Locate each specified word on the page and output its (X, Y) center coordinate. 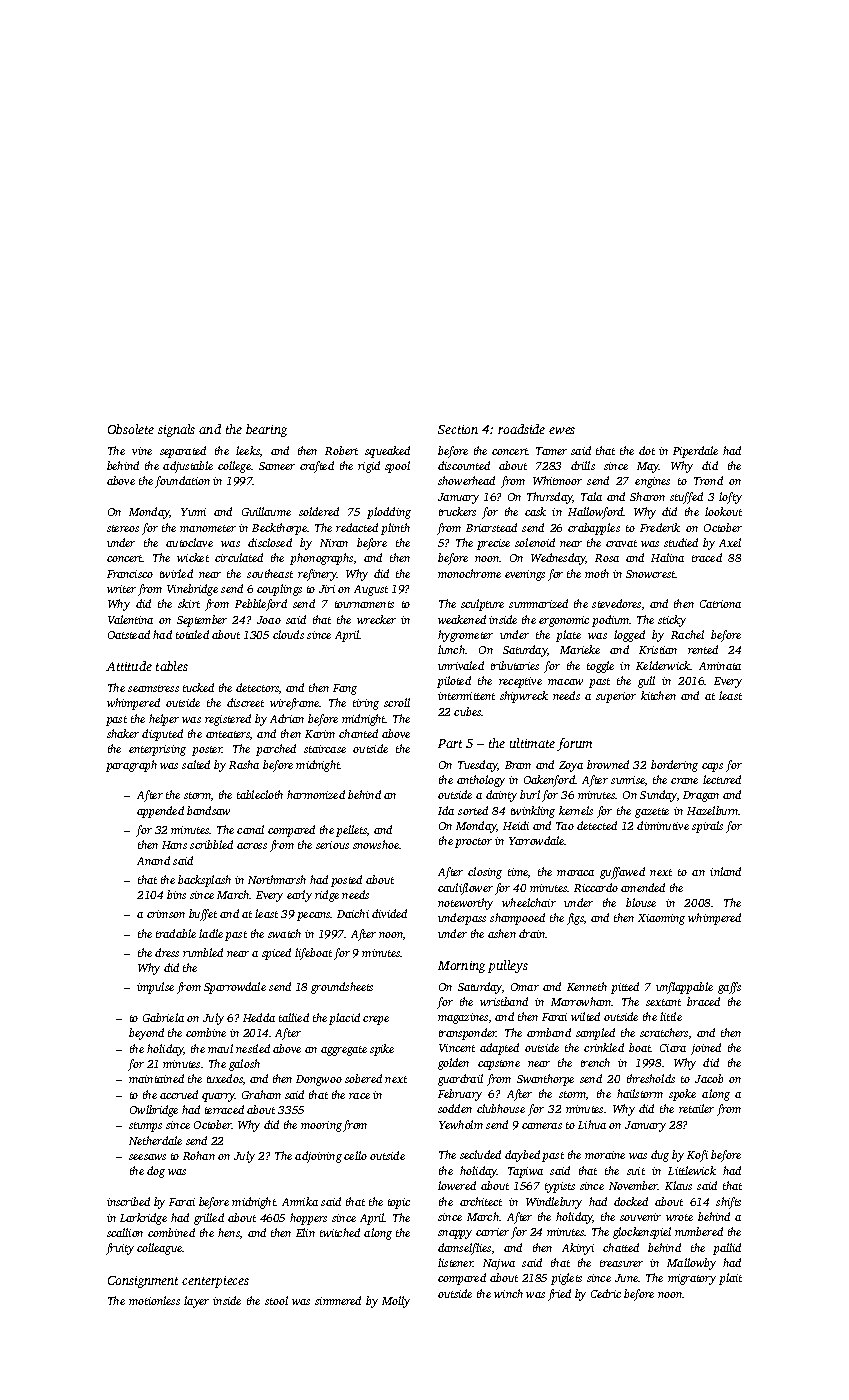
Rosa (607, 558)
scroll (397, 702)
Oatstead (129, 634)
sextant (663, 1002)
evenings (525, 575)
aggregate (344, 1051)
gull (646, 682)
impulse (155, 988)
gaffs (729, 988)
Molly (396, 1302)
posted (346, 881)
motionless (154, 1300)
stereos (123, 528)
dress (167, 952)
